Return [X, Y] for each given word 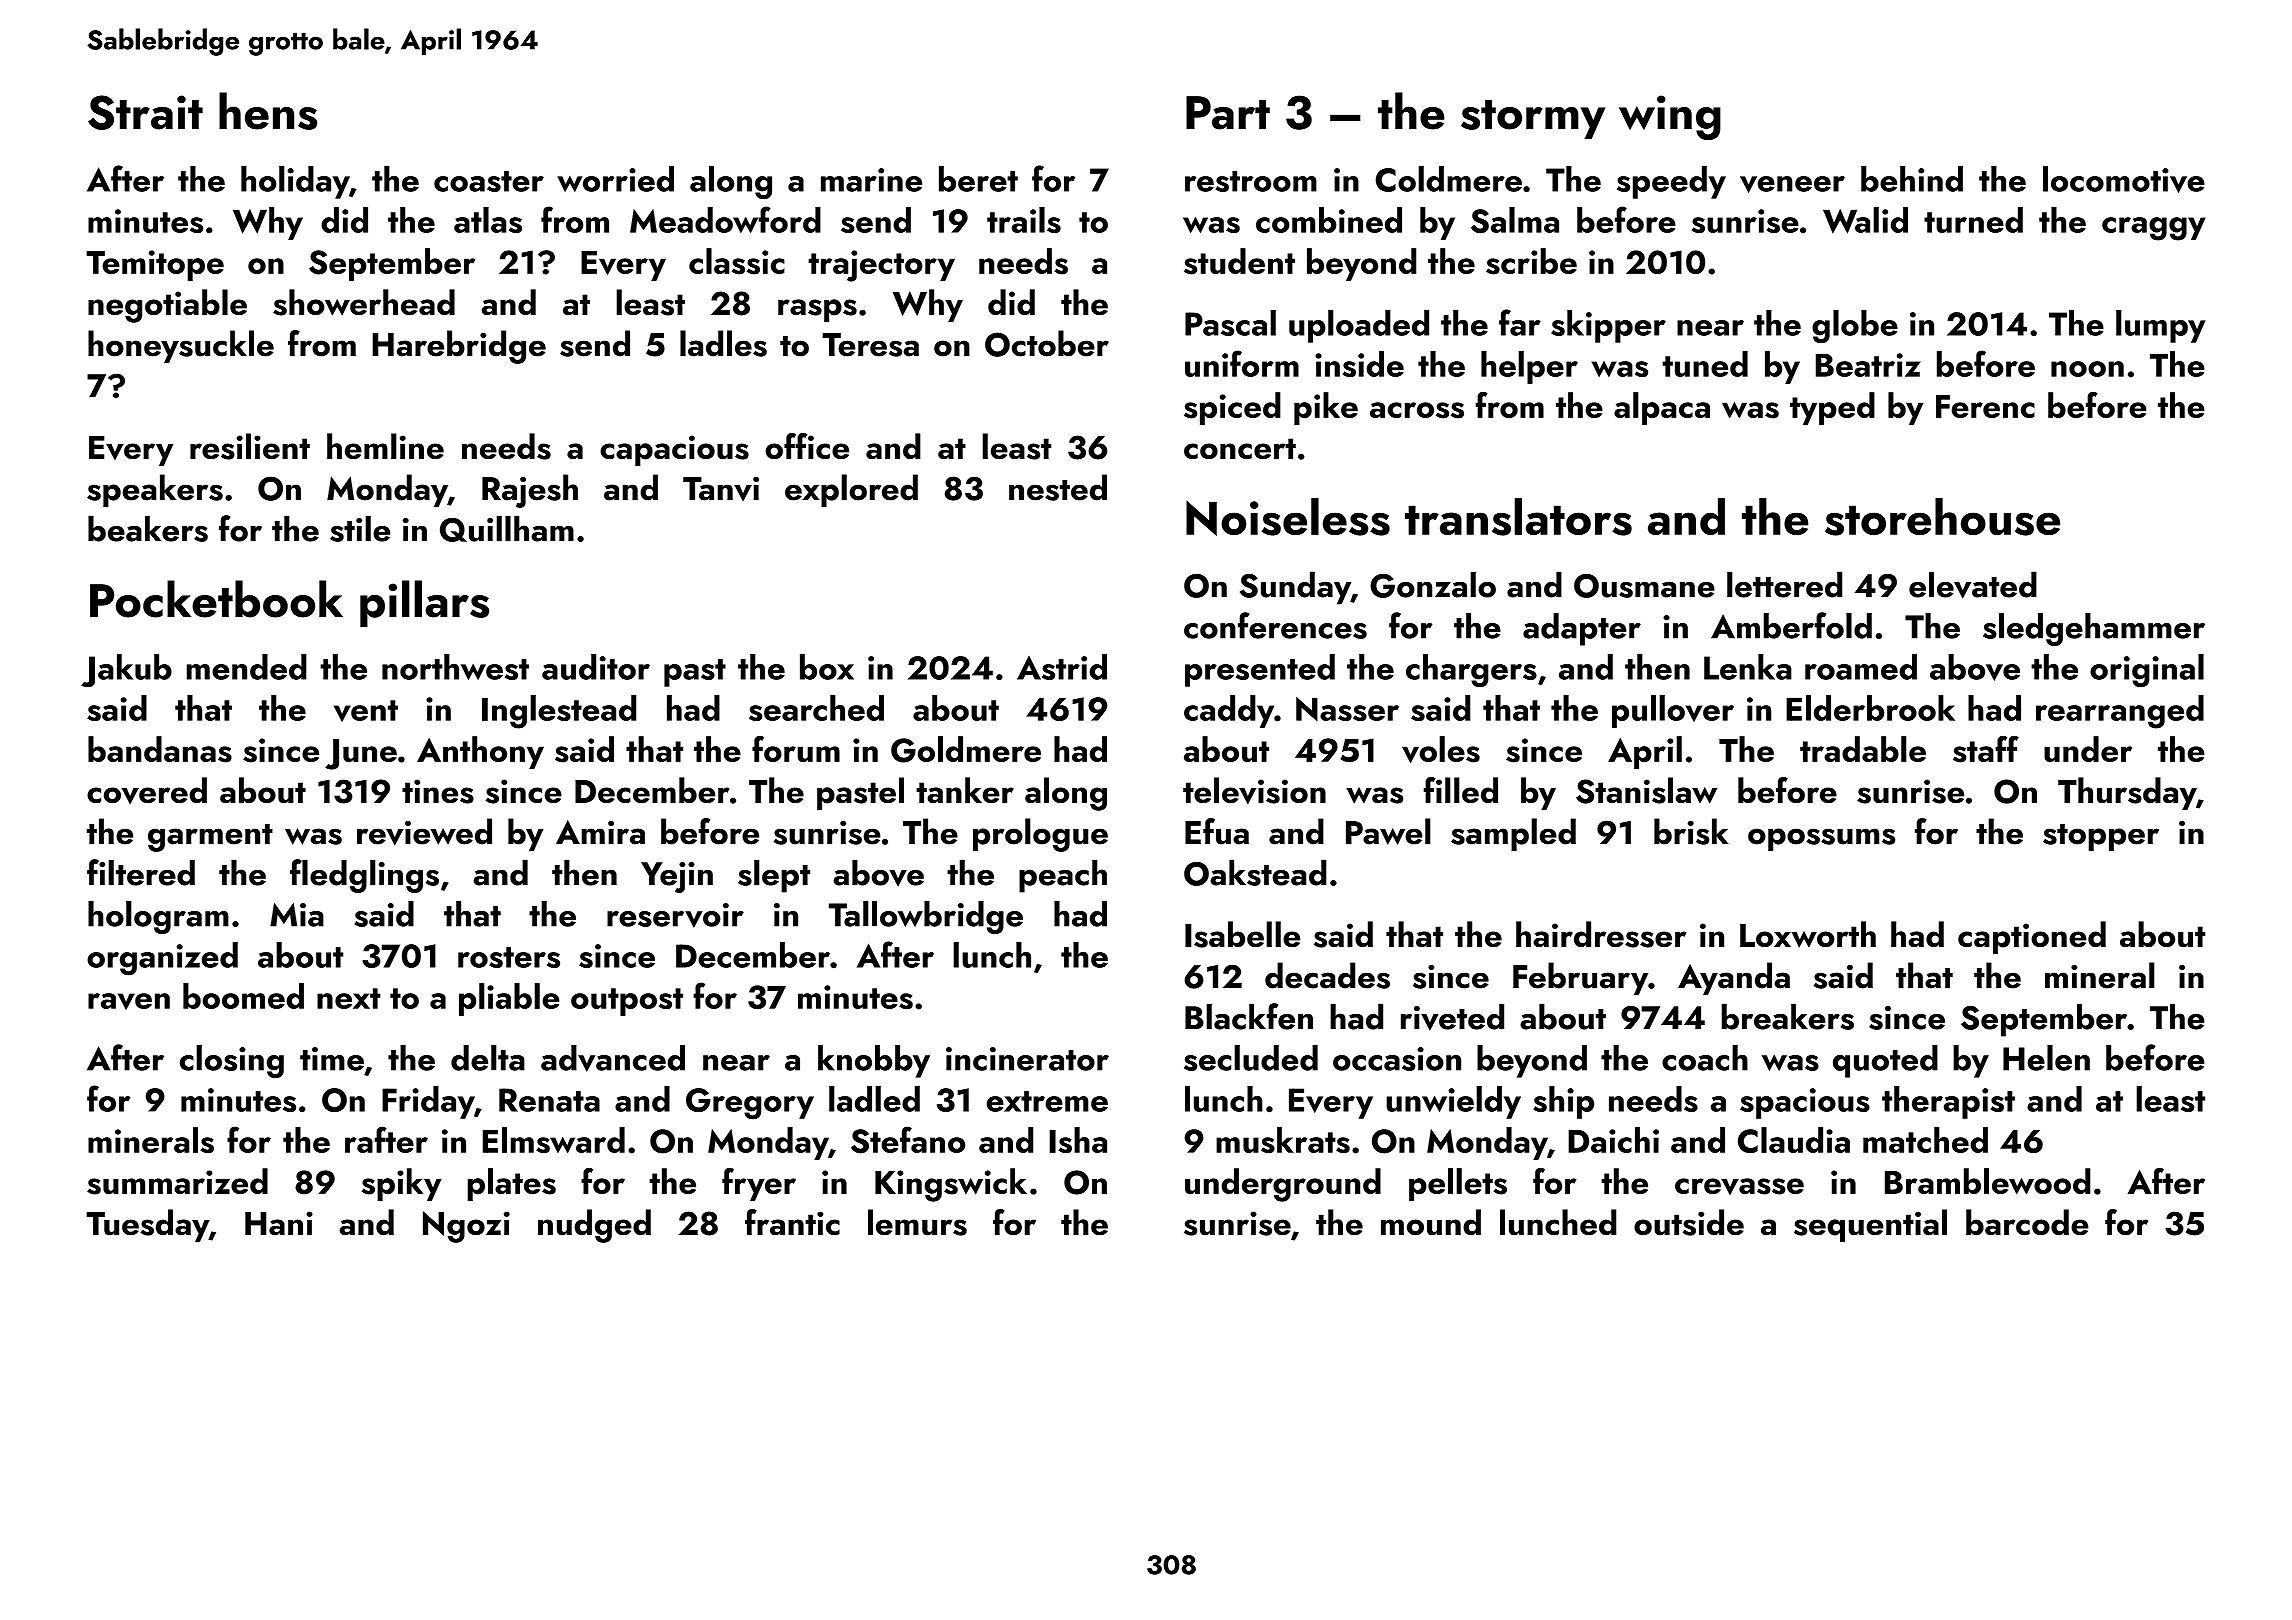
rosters [509, 957]
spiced [1232, 408]
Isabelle [1242, 934]
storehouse [1942, 517]
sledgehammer [2094, 629]
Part [1228, 113]
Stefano [908, 1140]
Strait [145, 112]
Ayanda [1734, 978]
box [827, 667]
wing [1670, 117]
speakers [155, 490]
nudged [594, 1226]
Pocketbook [216, 599]
